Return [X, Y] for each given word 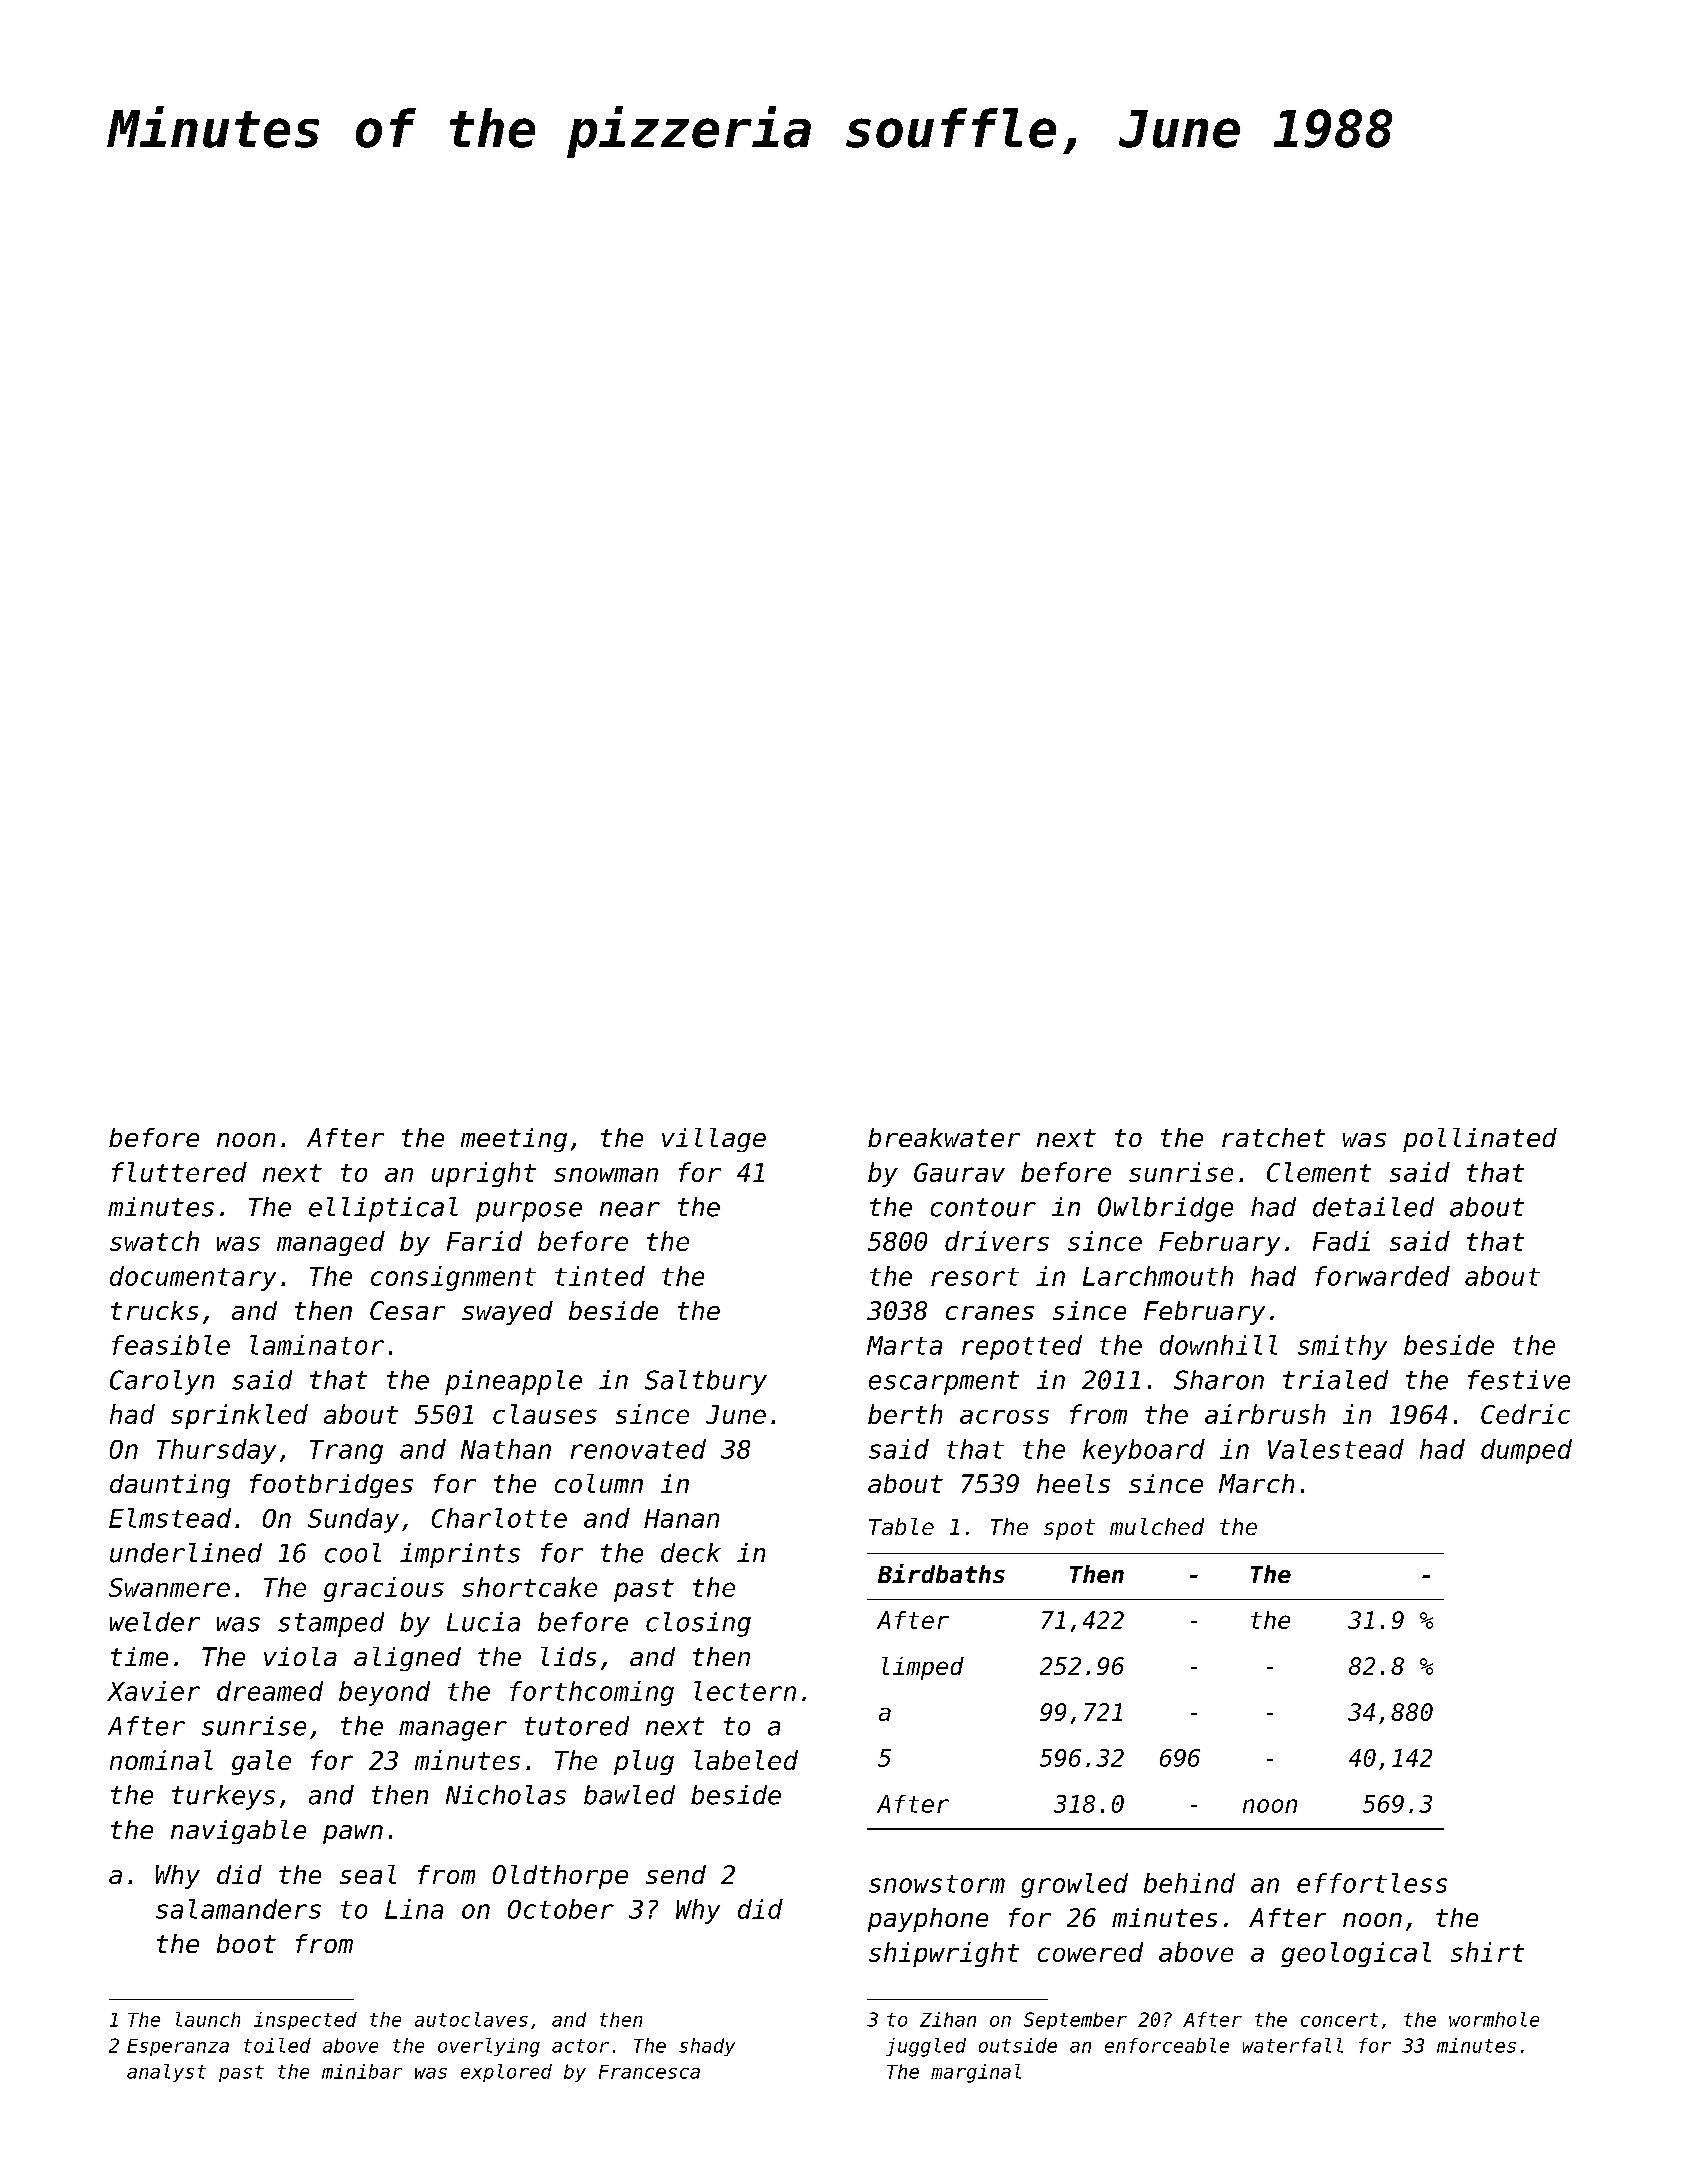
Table [901, 1526]
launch [208, 2019]
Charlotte [499, 1518]
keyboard [1144, 1451]
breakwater [944, 1137]
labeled [746, 1760]
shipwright [944, 1954]
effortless [1372, 1883]
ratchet [1273, 1137]
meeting [514, 1140]
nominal [161, 1760]
